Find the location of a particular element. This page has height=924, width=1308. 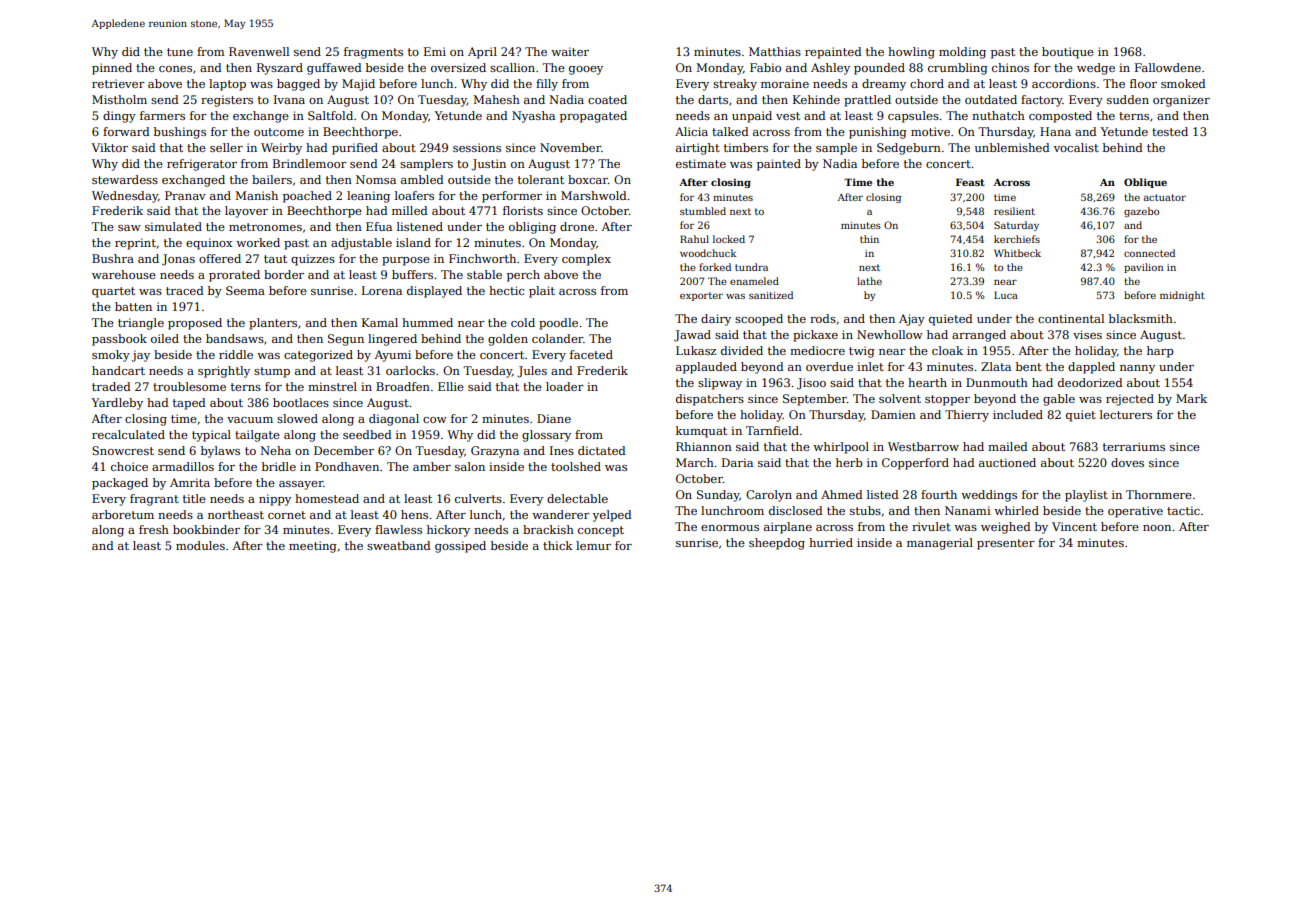

blacksmith is located at coordinates (1141, 318).
